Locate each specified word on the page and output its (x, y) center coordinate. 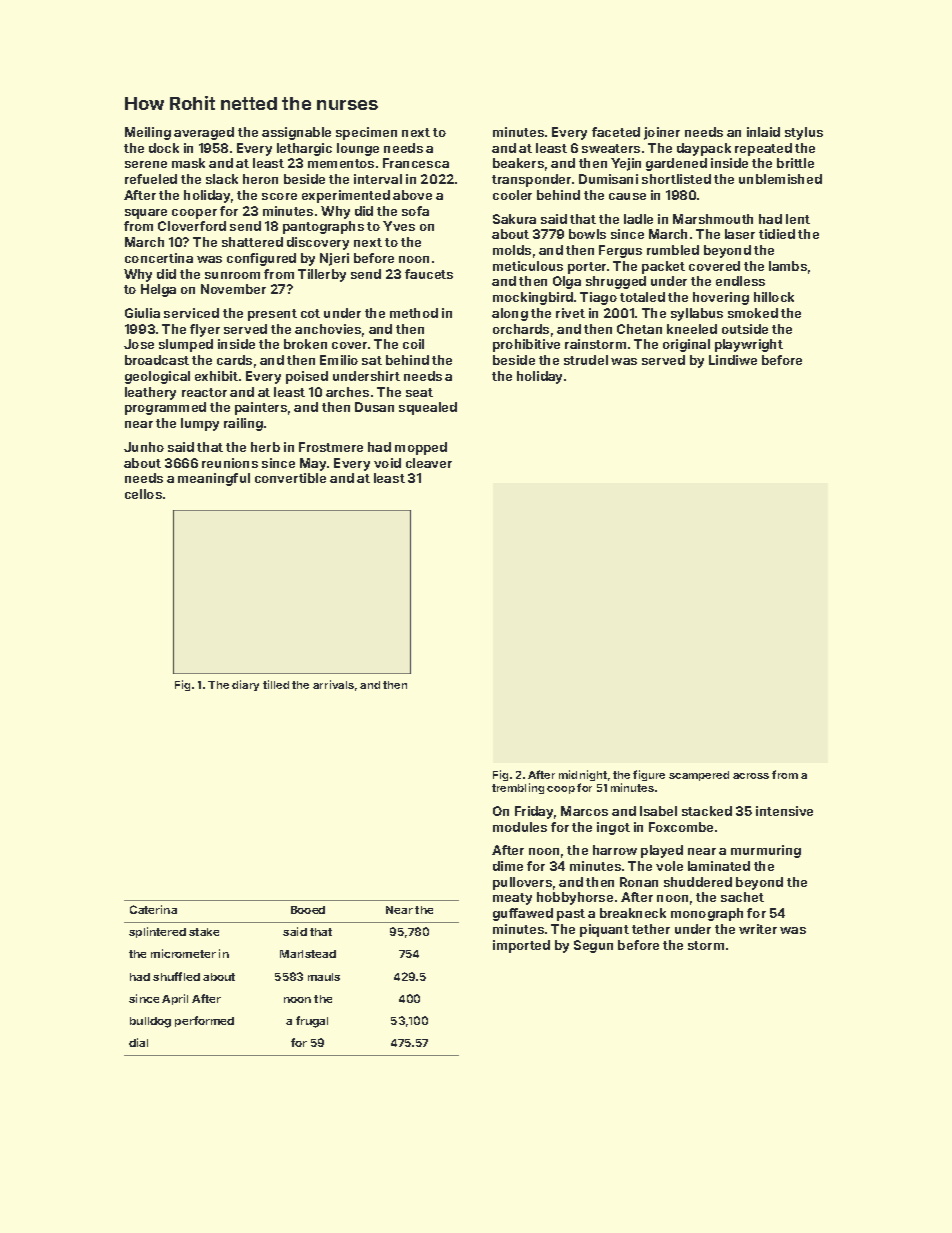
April (175, 999)
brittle (795, 163)
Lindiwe (733, 360)
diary (245, 685)
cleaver (429, 463)
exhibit (216, 376)
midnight (583, 775)
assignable (296, 133)
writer (758, 929)
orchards (521, 329)
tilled (276, 684)
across (751, 776)
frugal (312, 1022)
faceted (616, 132)
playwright (749, 345)
